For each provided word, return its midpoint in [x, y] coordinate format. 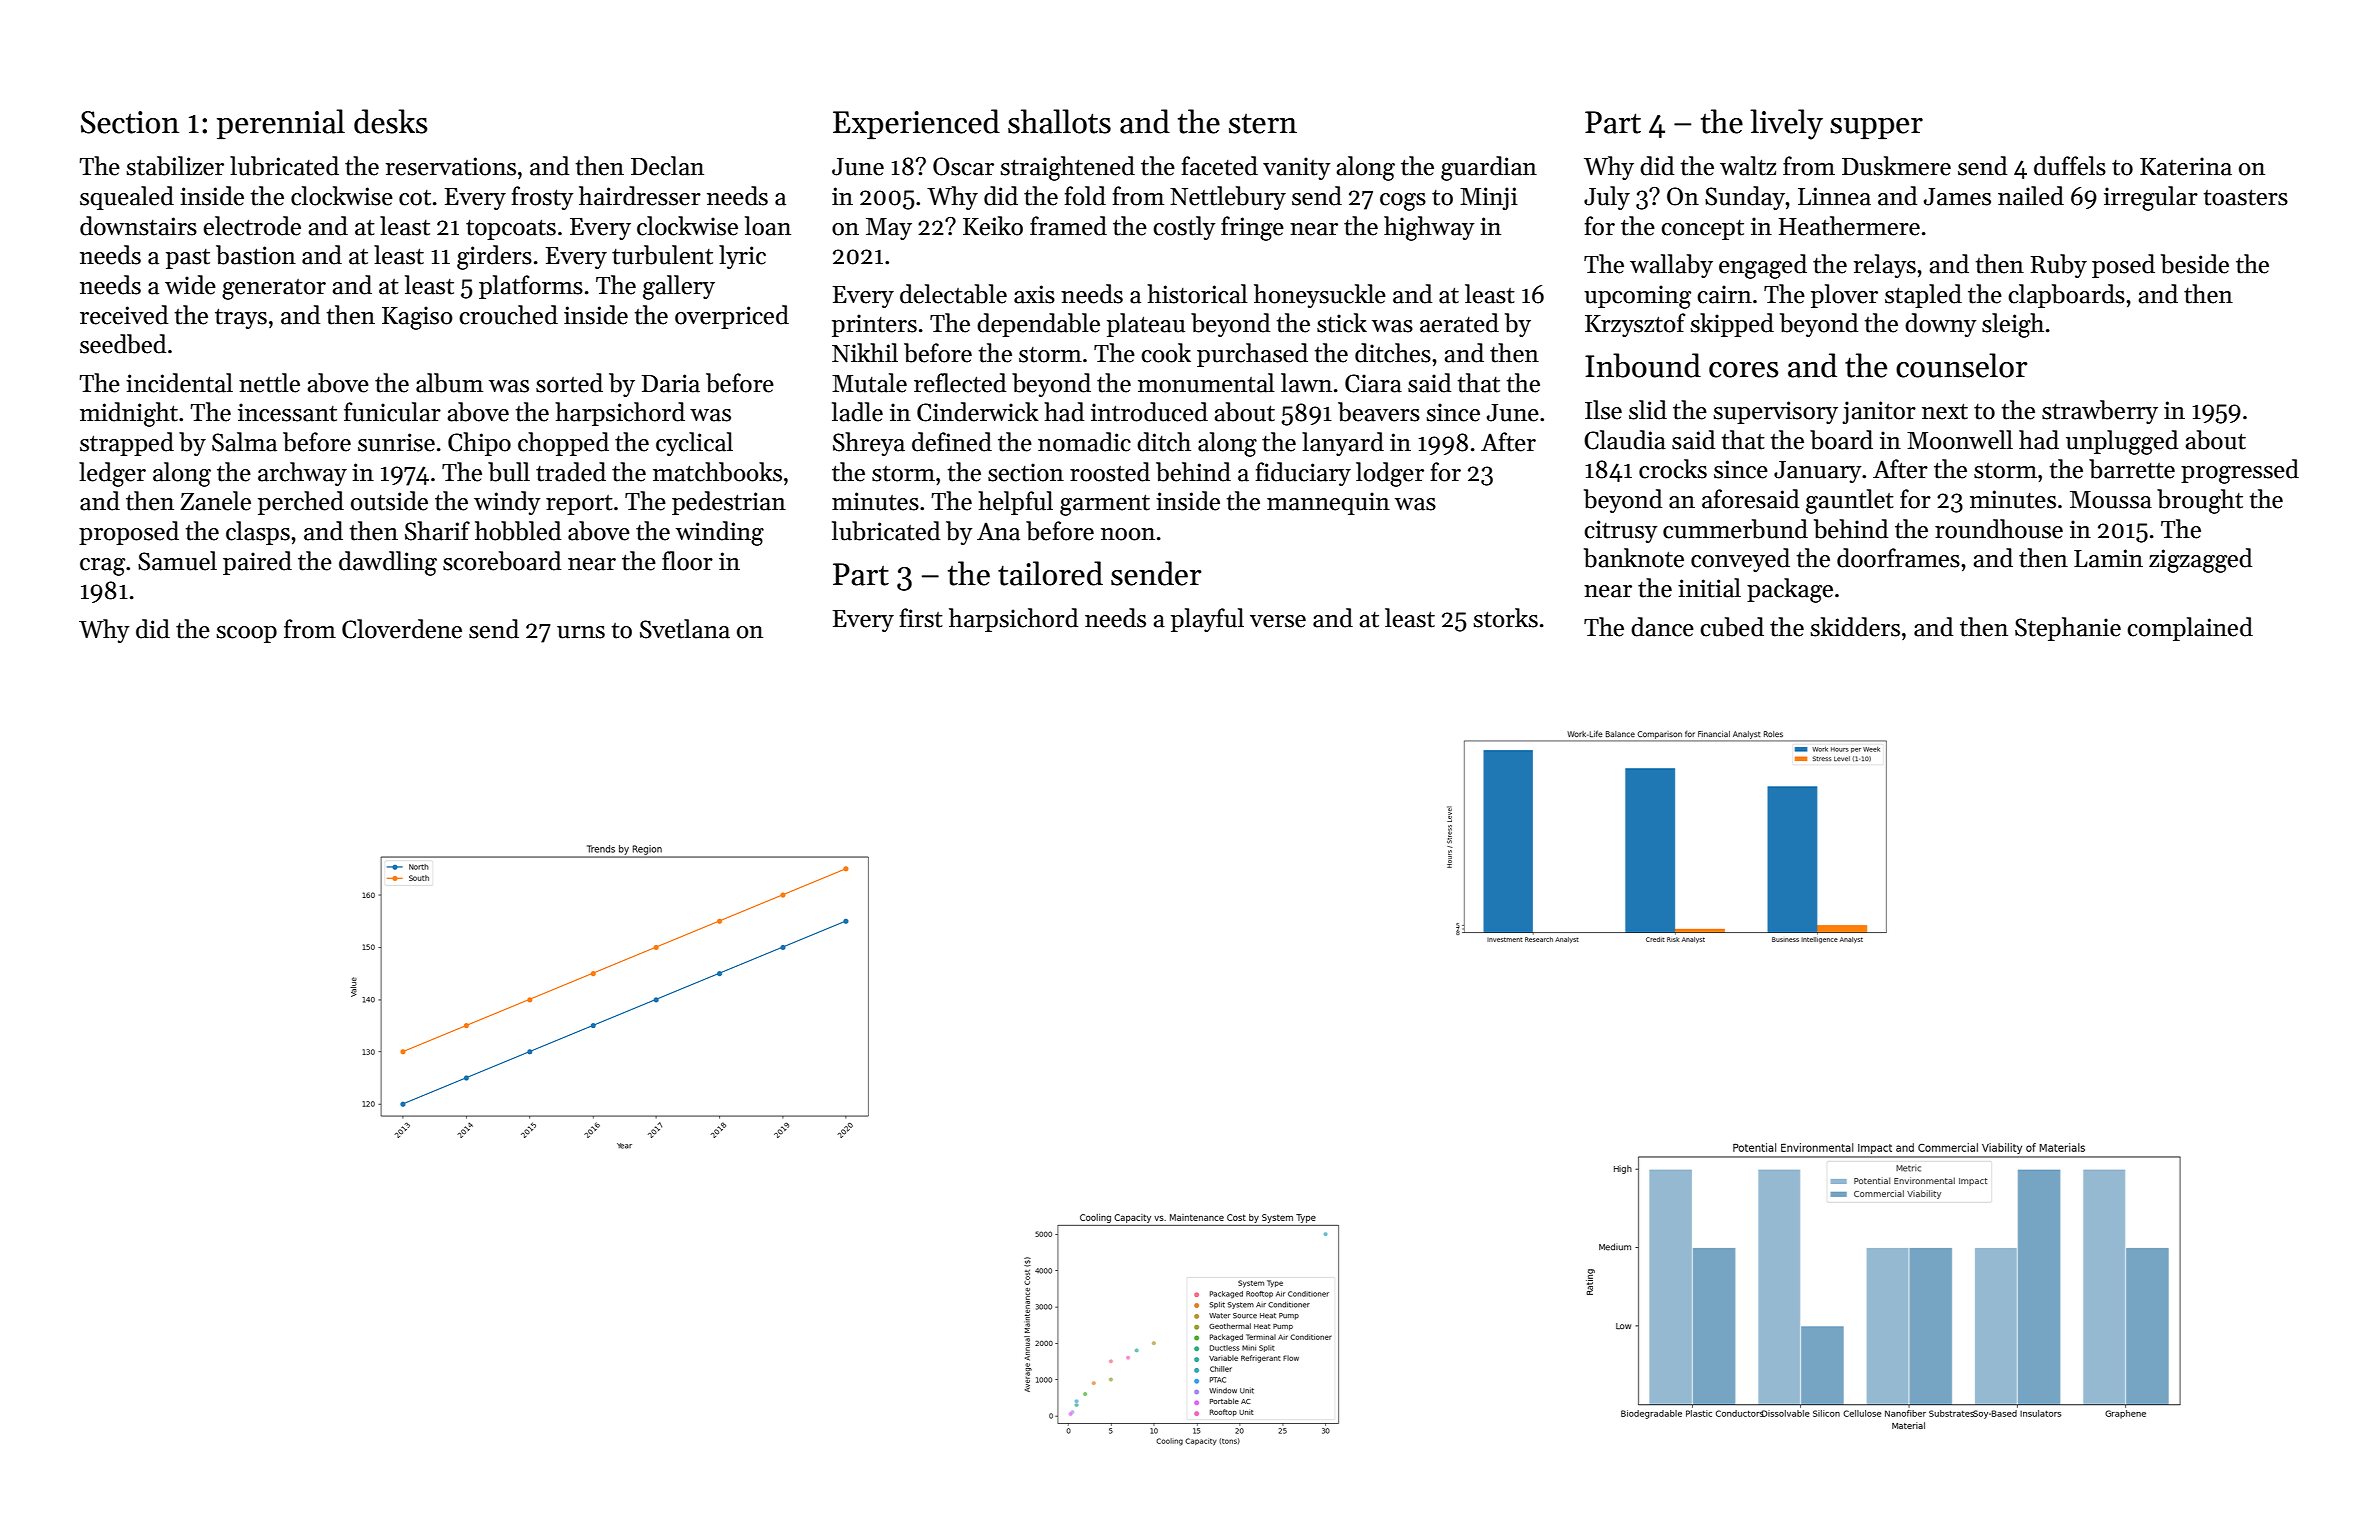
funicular [392, 412]
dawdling [388, 563]
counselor [1961, 365]
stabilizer [175, 166]
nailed [2031, 196]
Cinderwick [978, 412]
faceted [1220, 166]
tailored [1050, 573]
